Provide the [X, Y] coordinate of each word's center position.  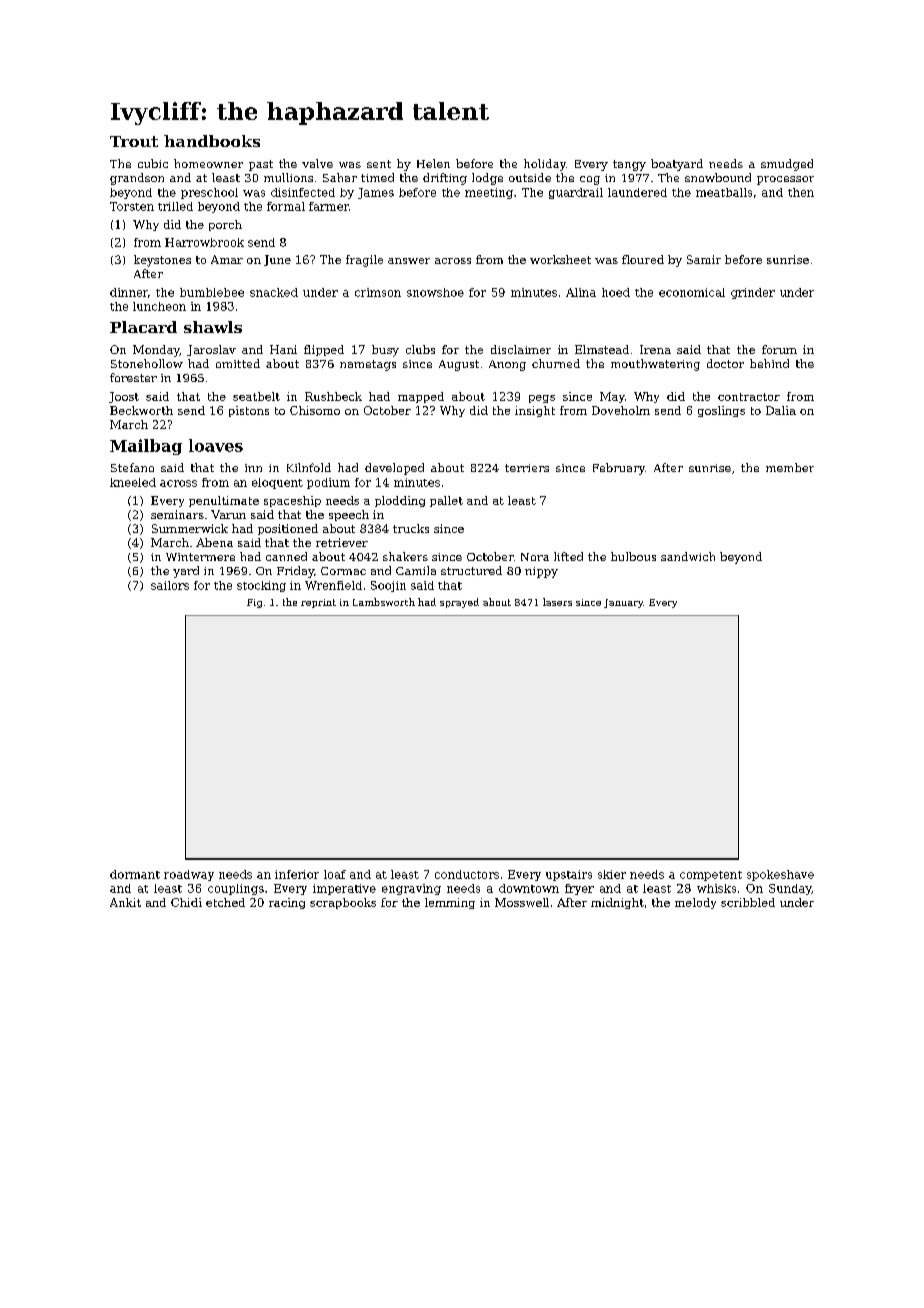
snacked [274, 292]
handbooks [212, 141]
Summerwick [190, 528]
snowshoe [435, 292]
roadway [189, 875]
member [790, 467]
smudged [787, 165]
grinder [753, 293]
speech [349, 515]
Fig [254, 603]
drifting [445, 179]
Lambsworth [384, 602]
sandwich [688, 556]
